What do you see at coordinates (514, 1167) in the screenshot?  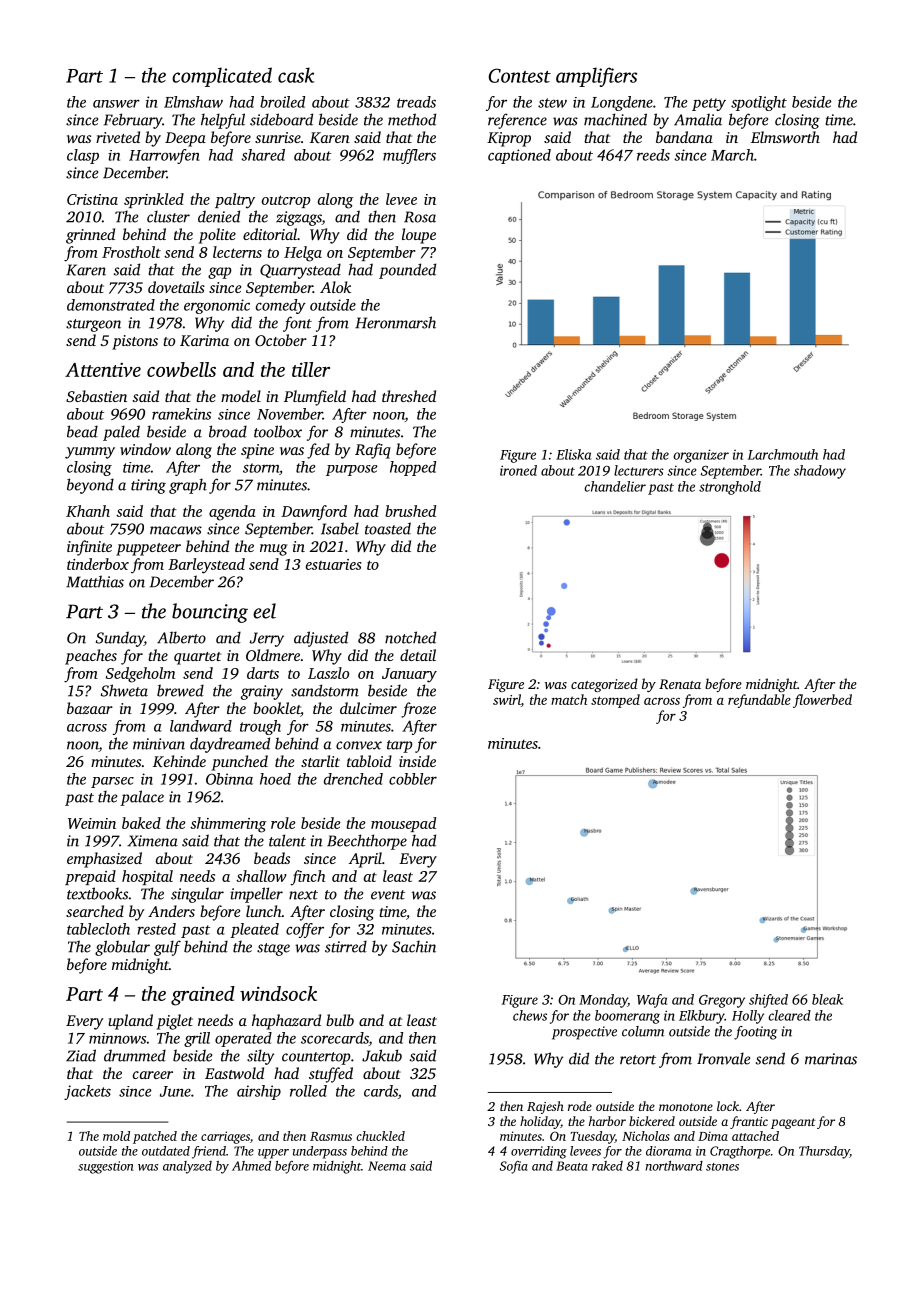 I see `Sofia` at bounding box center [514, 1167].
